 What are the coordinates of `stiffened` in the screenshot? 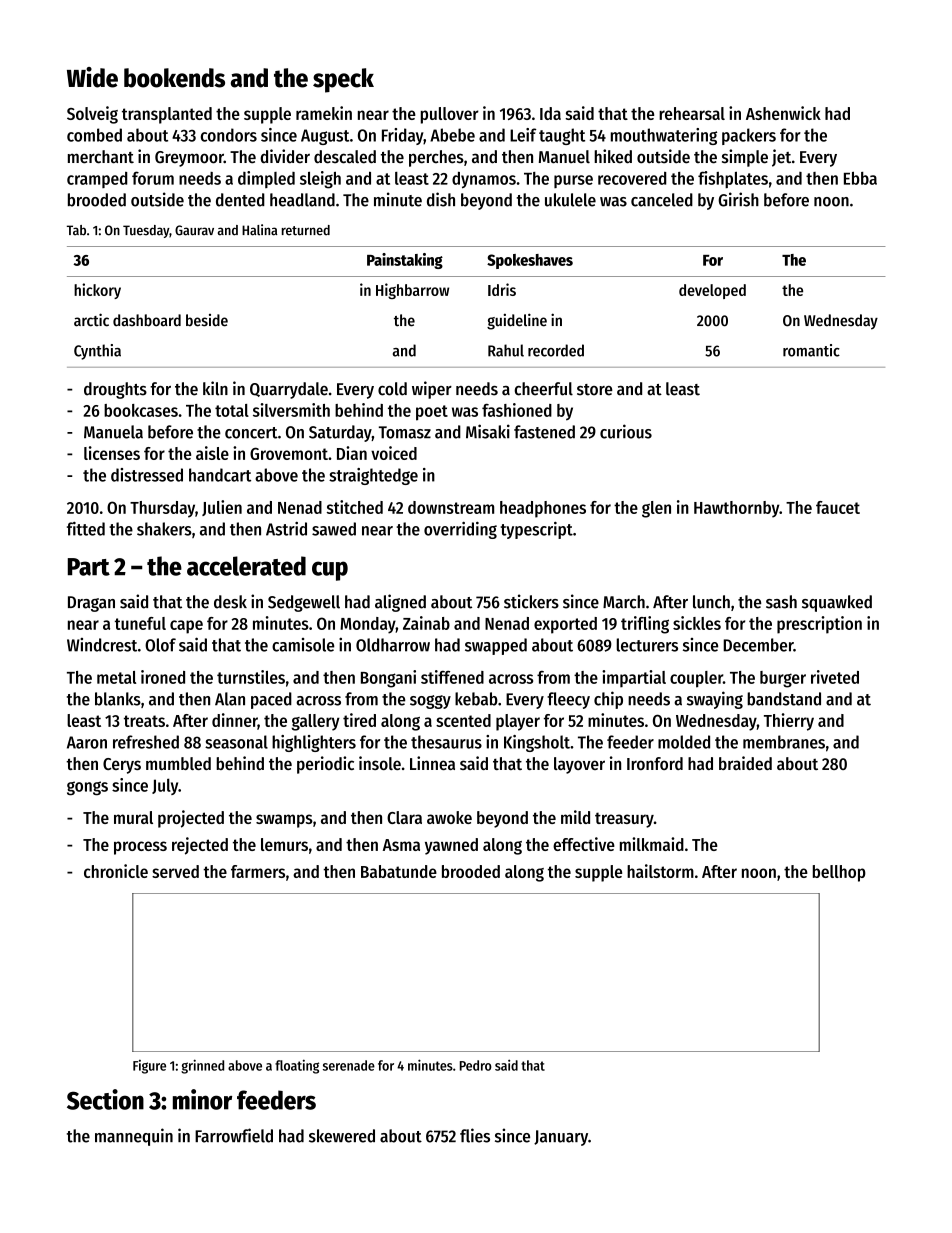 It's located at (452, 677).
